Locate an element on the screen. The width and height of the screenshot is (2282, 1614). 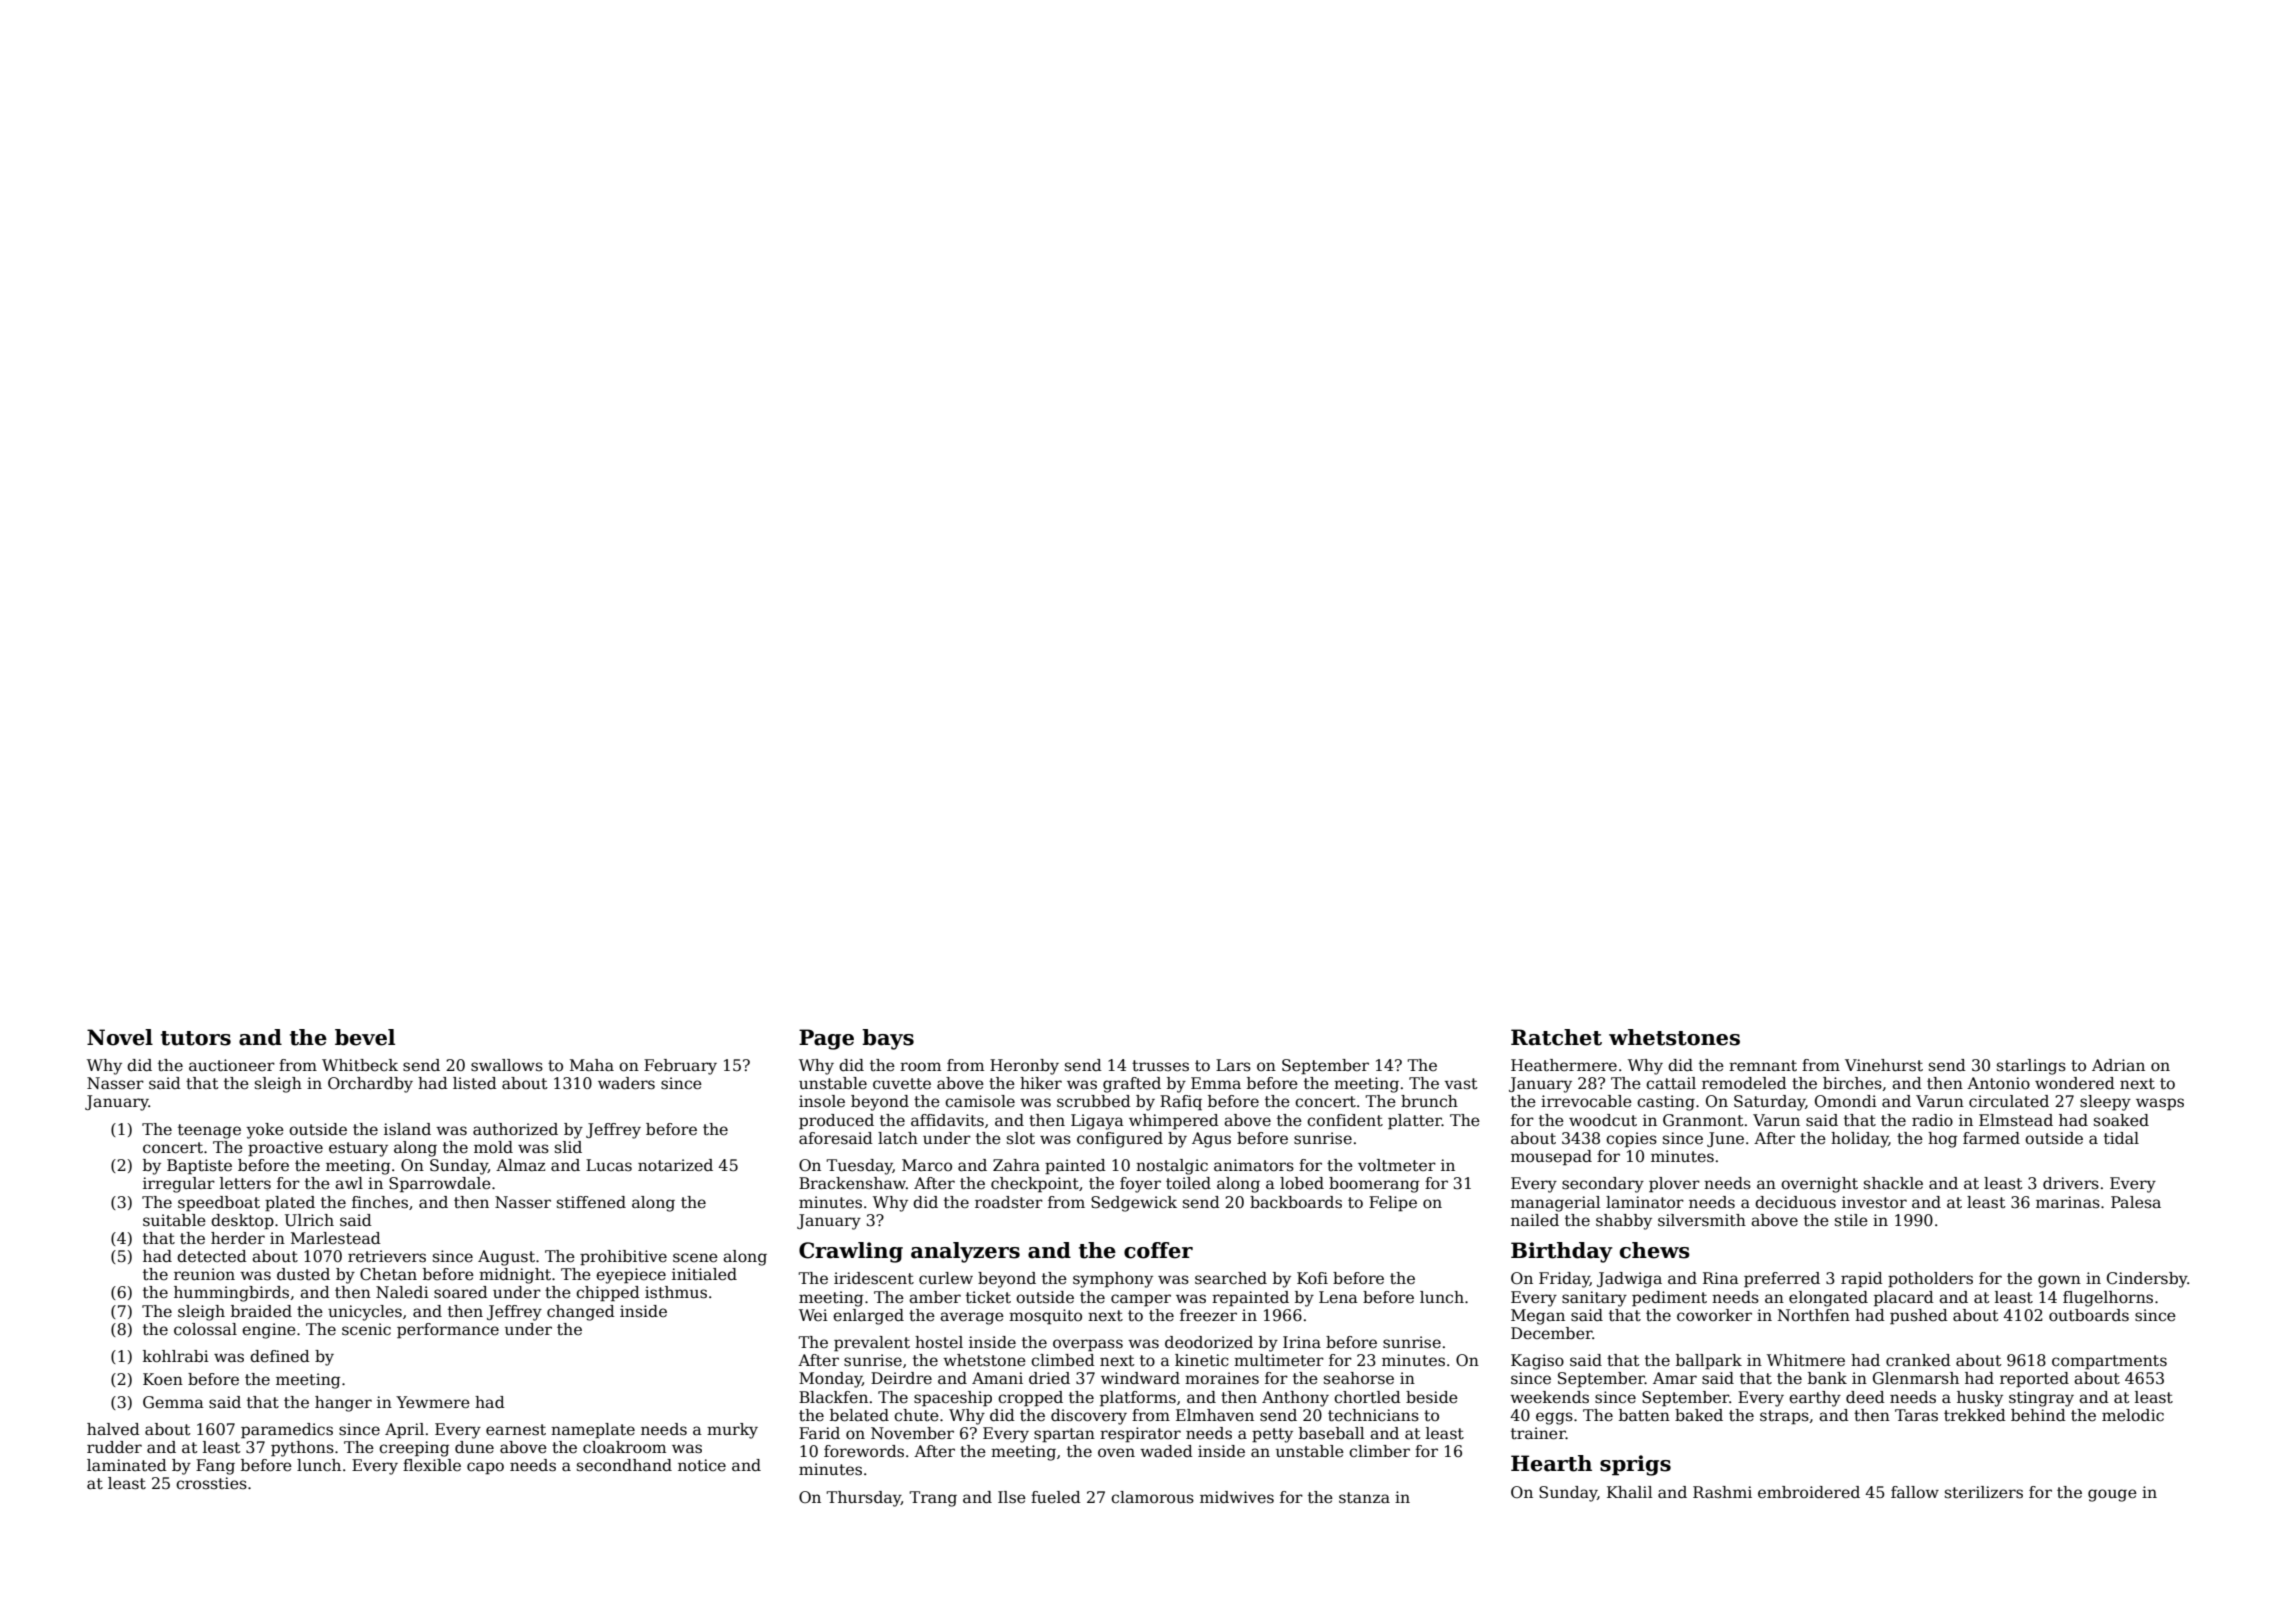
stile is located at coordinates (1851, 1220).
